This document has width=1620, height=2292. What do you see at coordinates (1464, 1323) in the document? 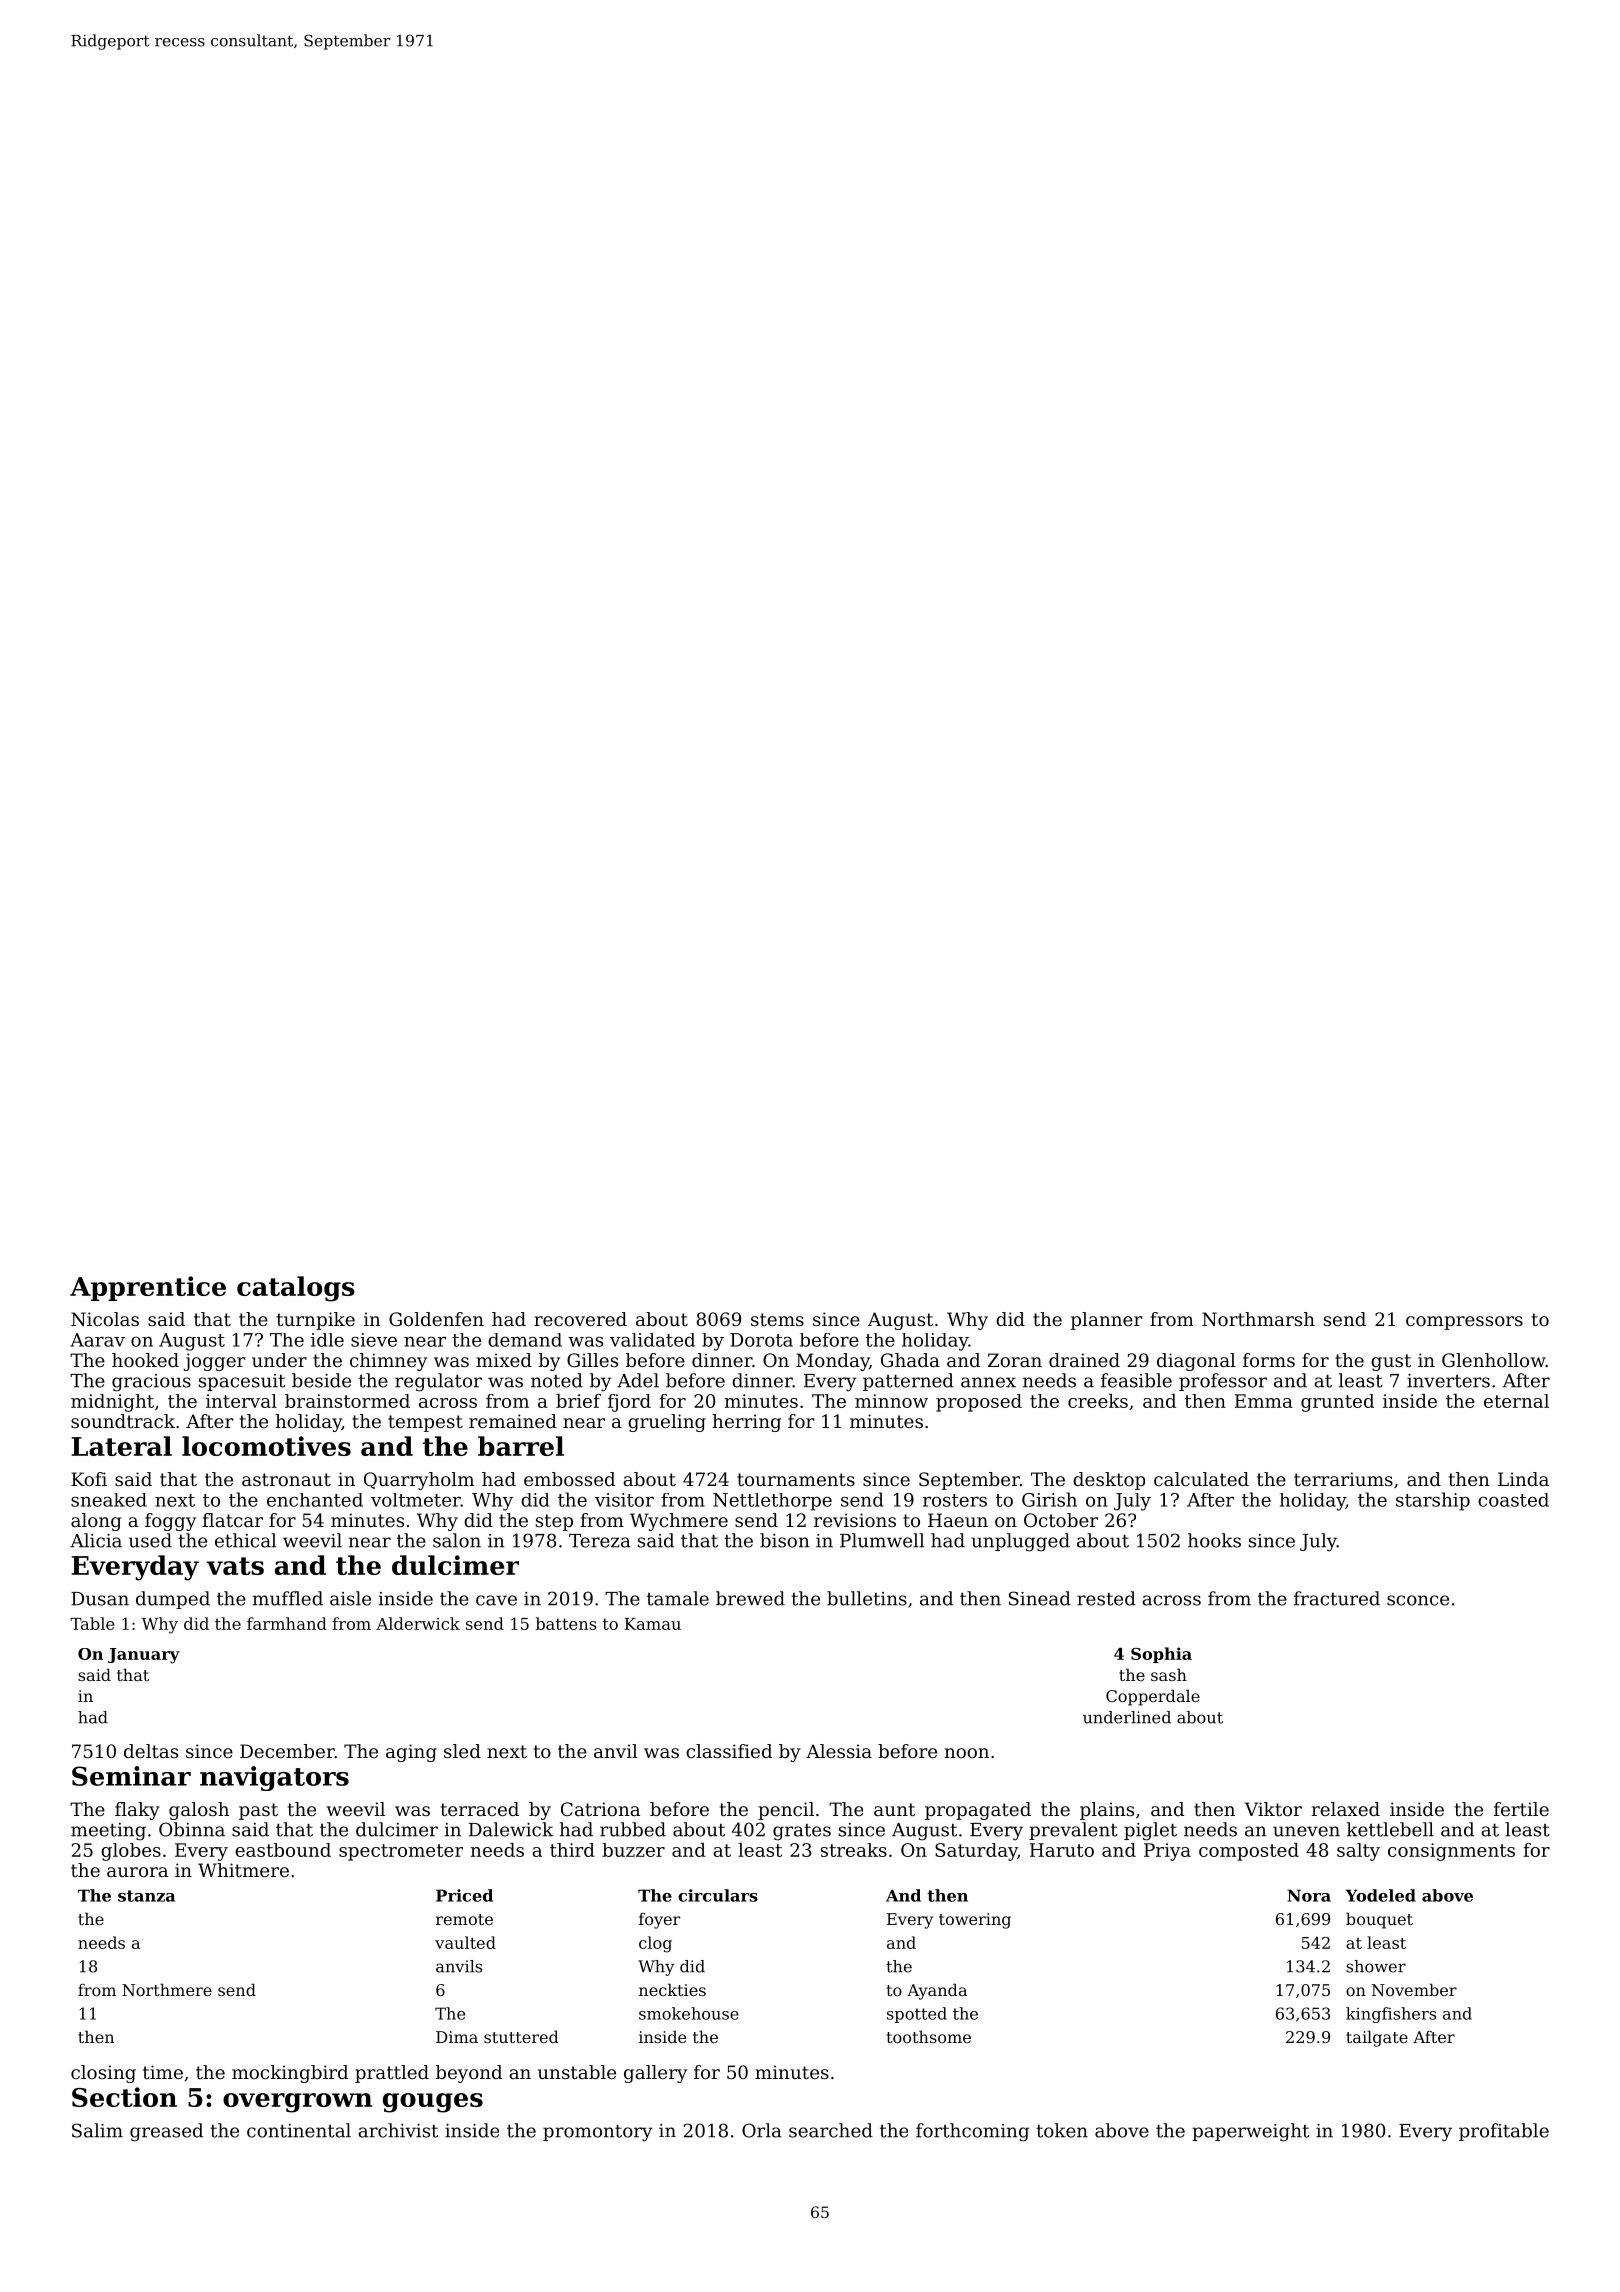
I see `compressors` at bounding box center [1464, 1323].
